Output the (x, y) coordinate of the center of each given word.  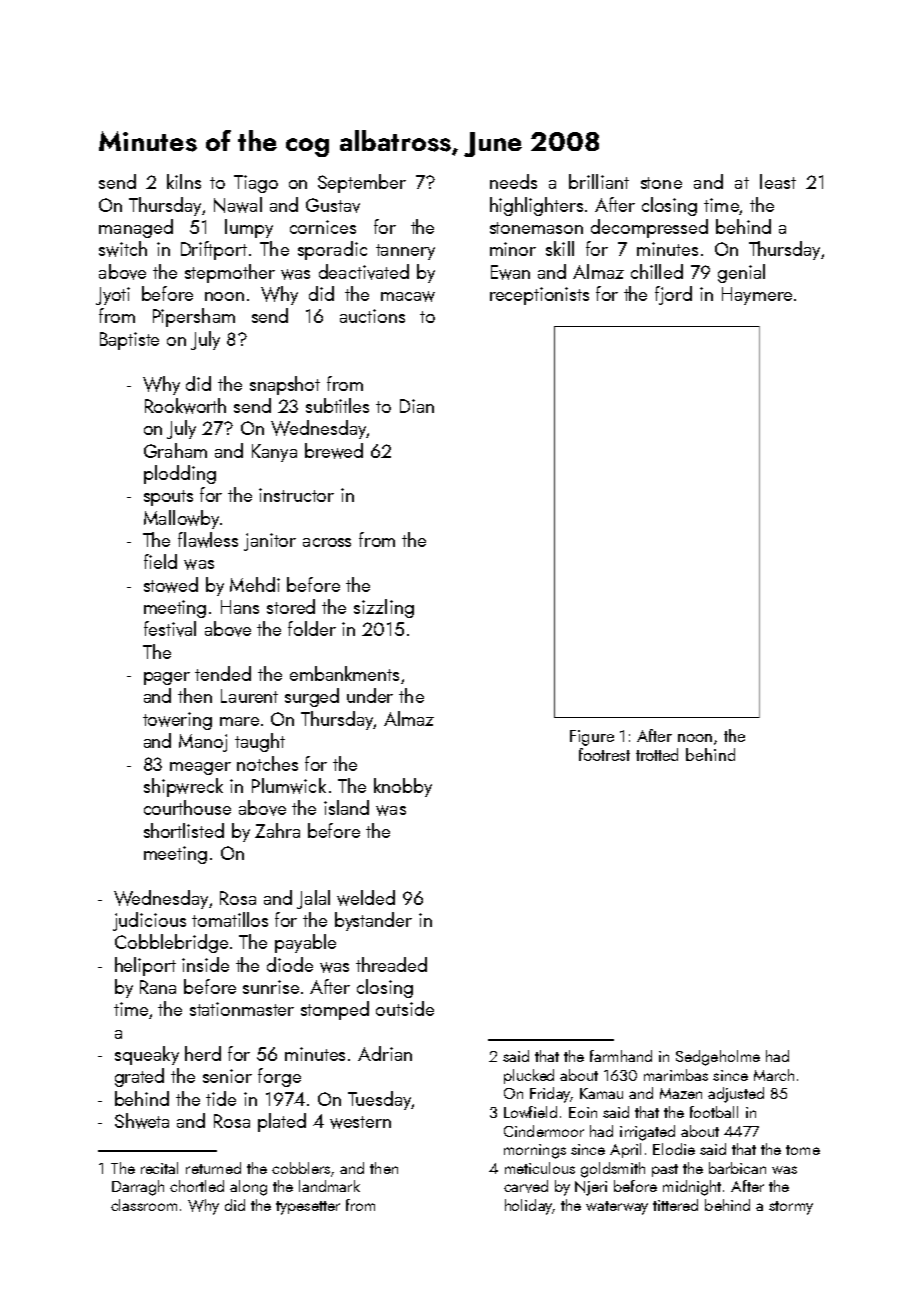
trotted (657, 754)
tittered (675, 1205)
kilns (184, 181)
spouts (168, 498)
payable (305, 943)
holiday (528, 1207)
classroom (144, 1205)
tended (223, 673)
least (778, 181)
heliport (145, 966)
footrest (604, 754)
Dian (417, 406)
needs (513, 181)
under (370, 695)
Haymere (757, 296)
